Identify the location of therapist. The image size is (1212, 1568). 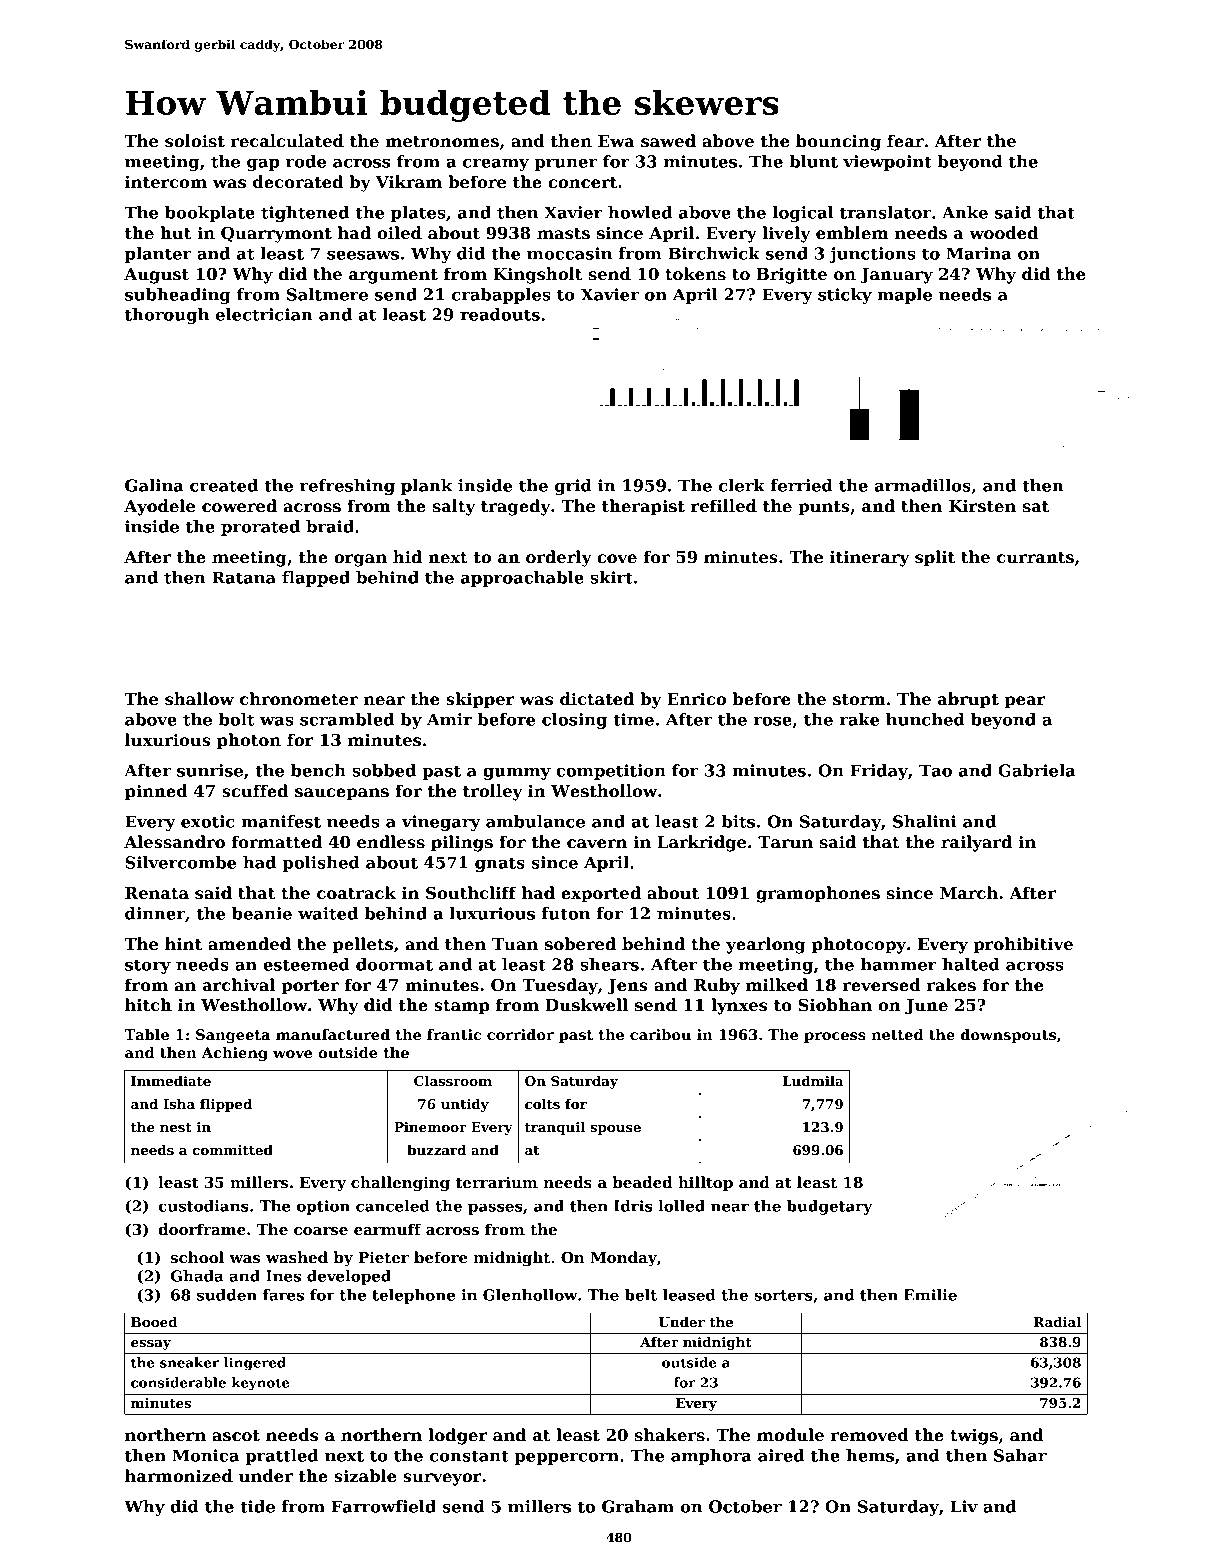
(643, 507).
